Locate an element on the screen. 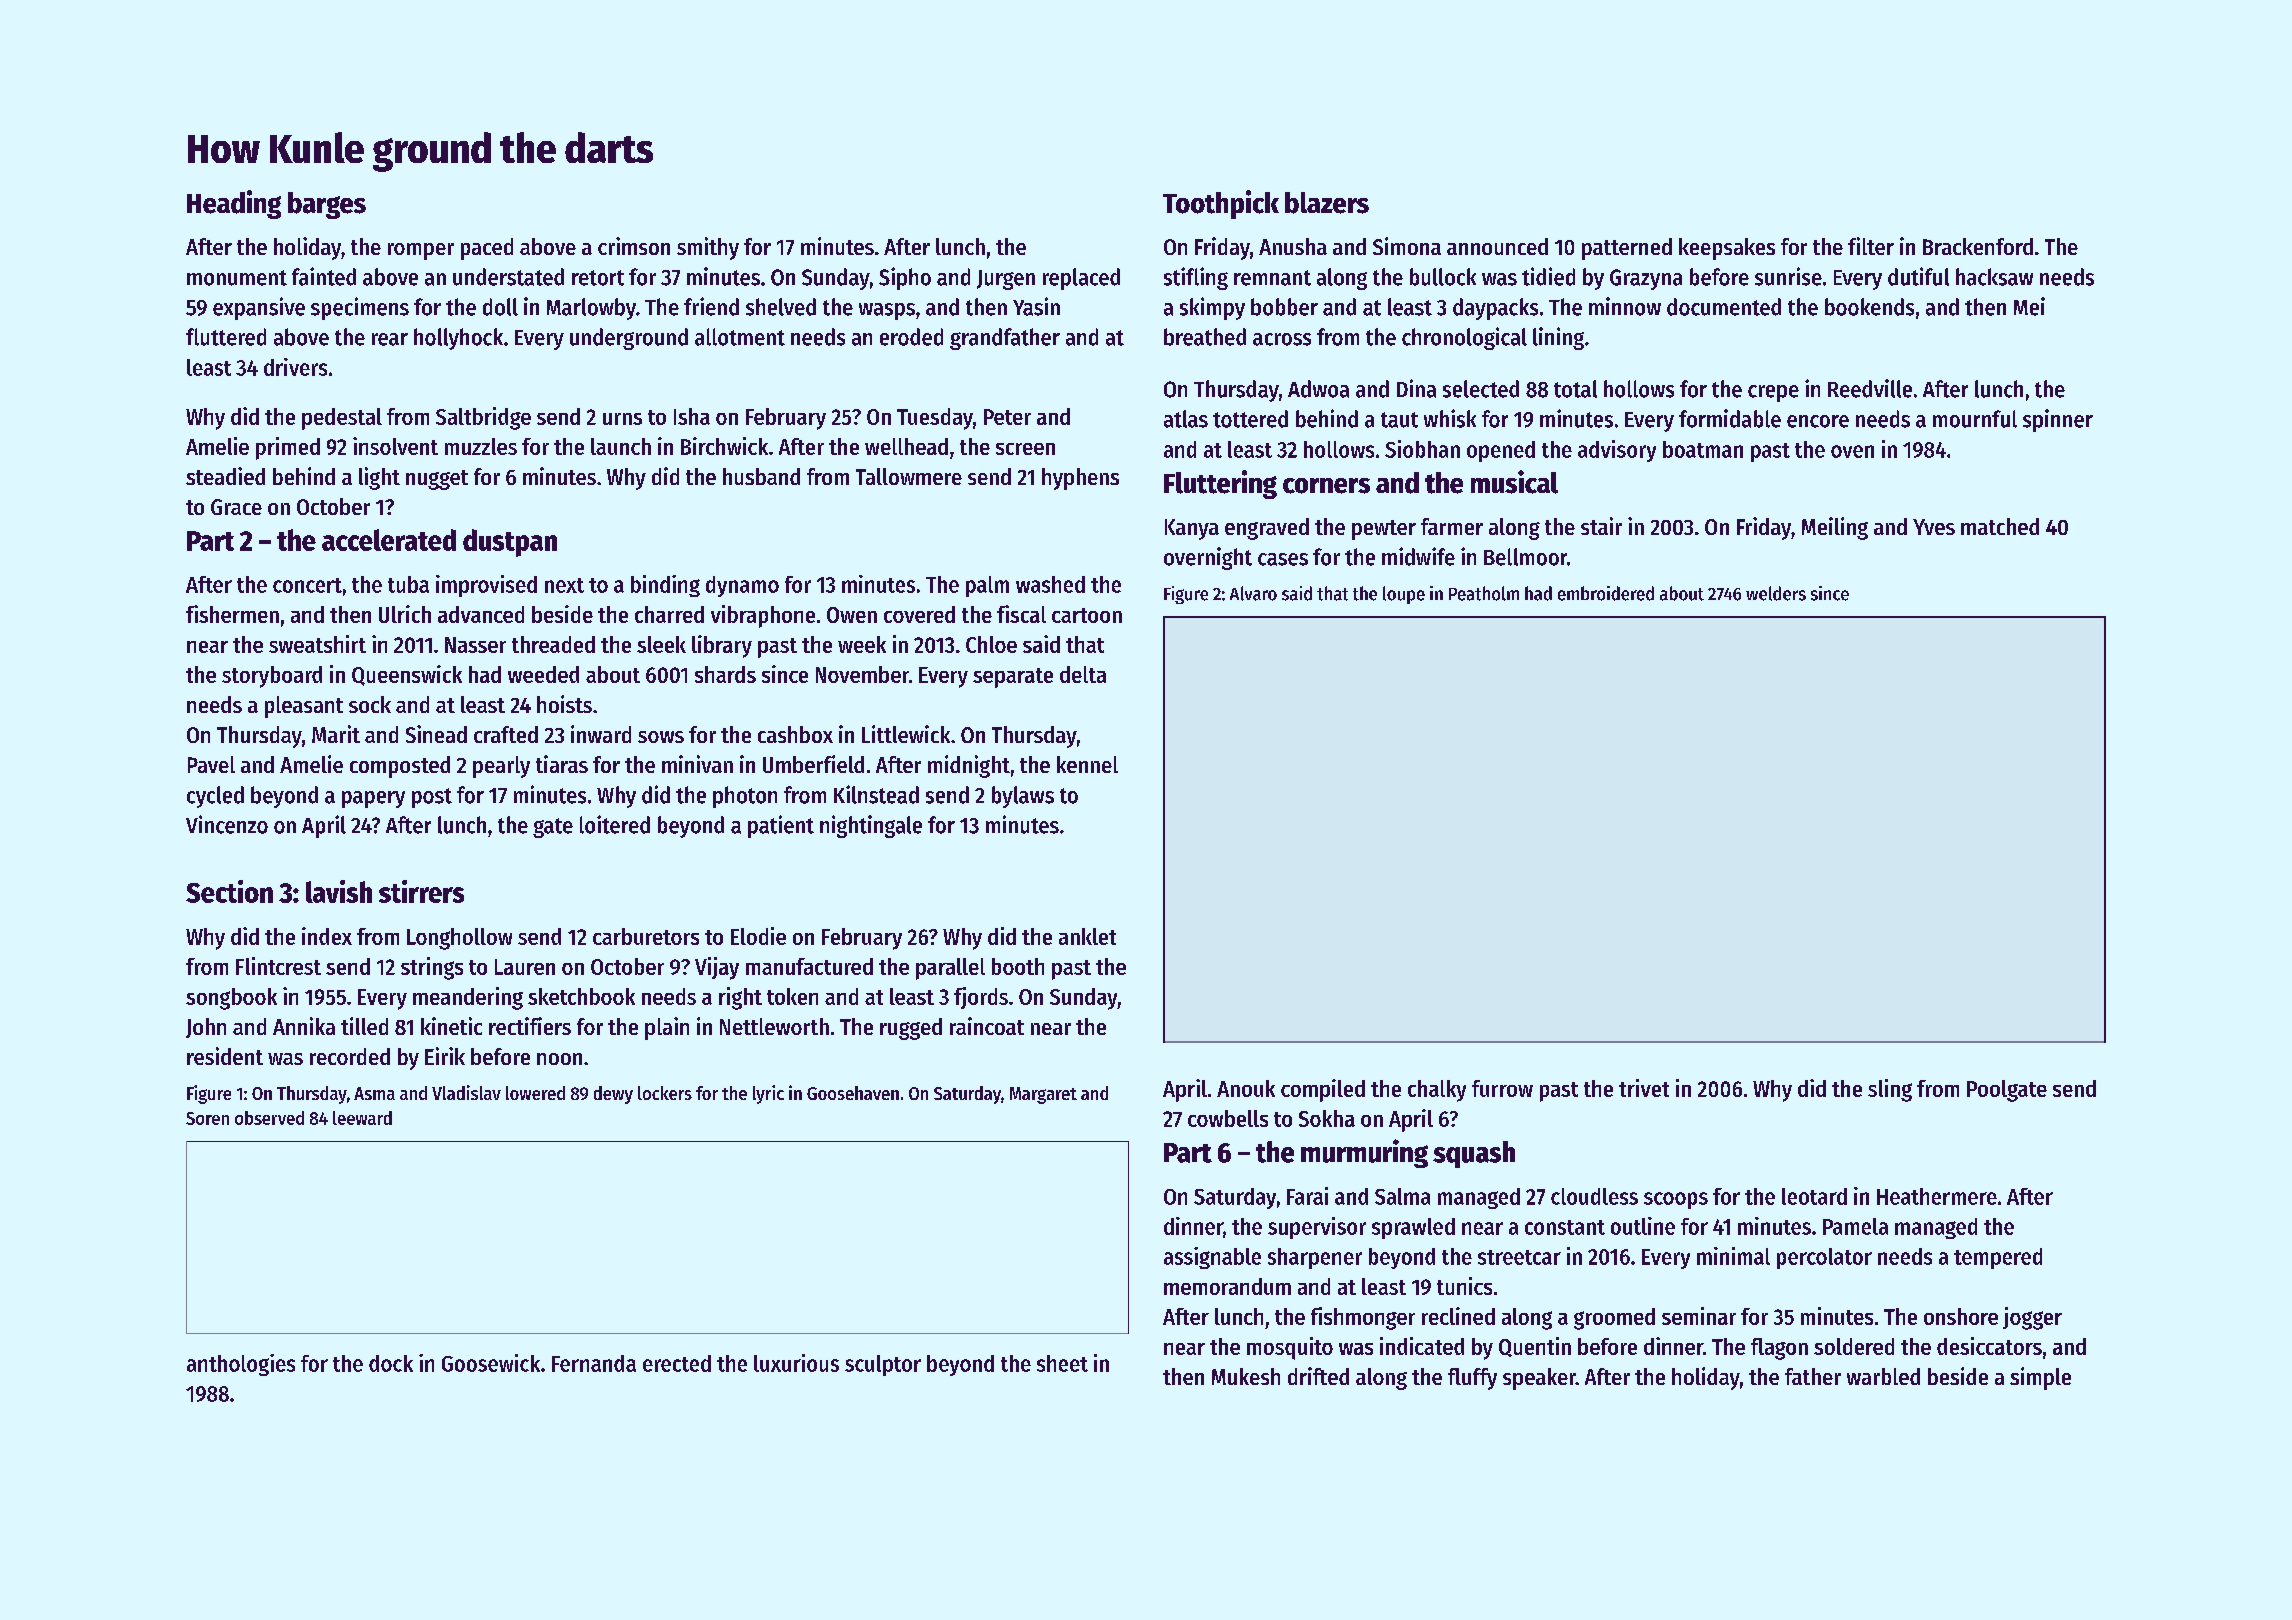 This screenshot has width=2292, height=1620. Brackenford is located at coordinates (1978, 246).
